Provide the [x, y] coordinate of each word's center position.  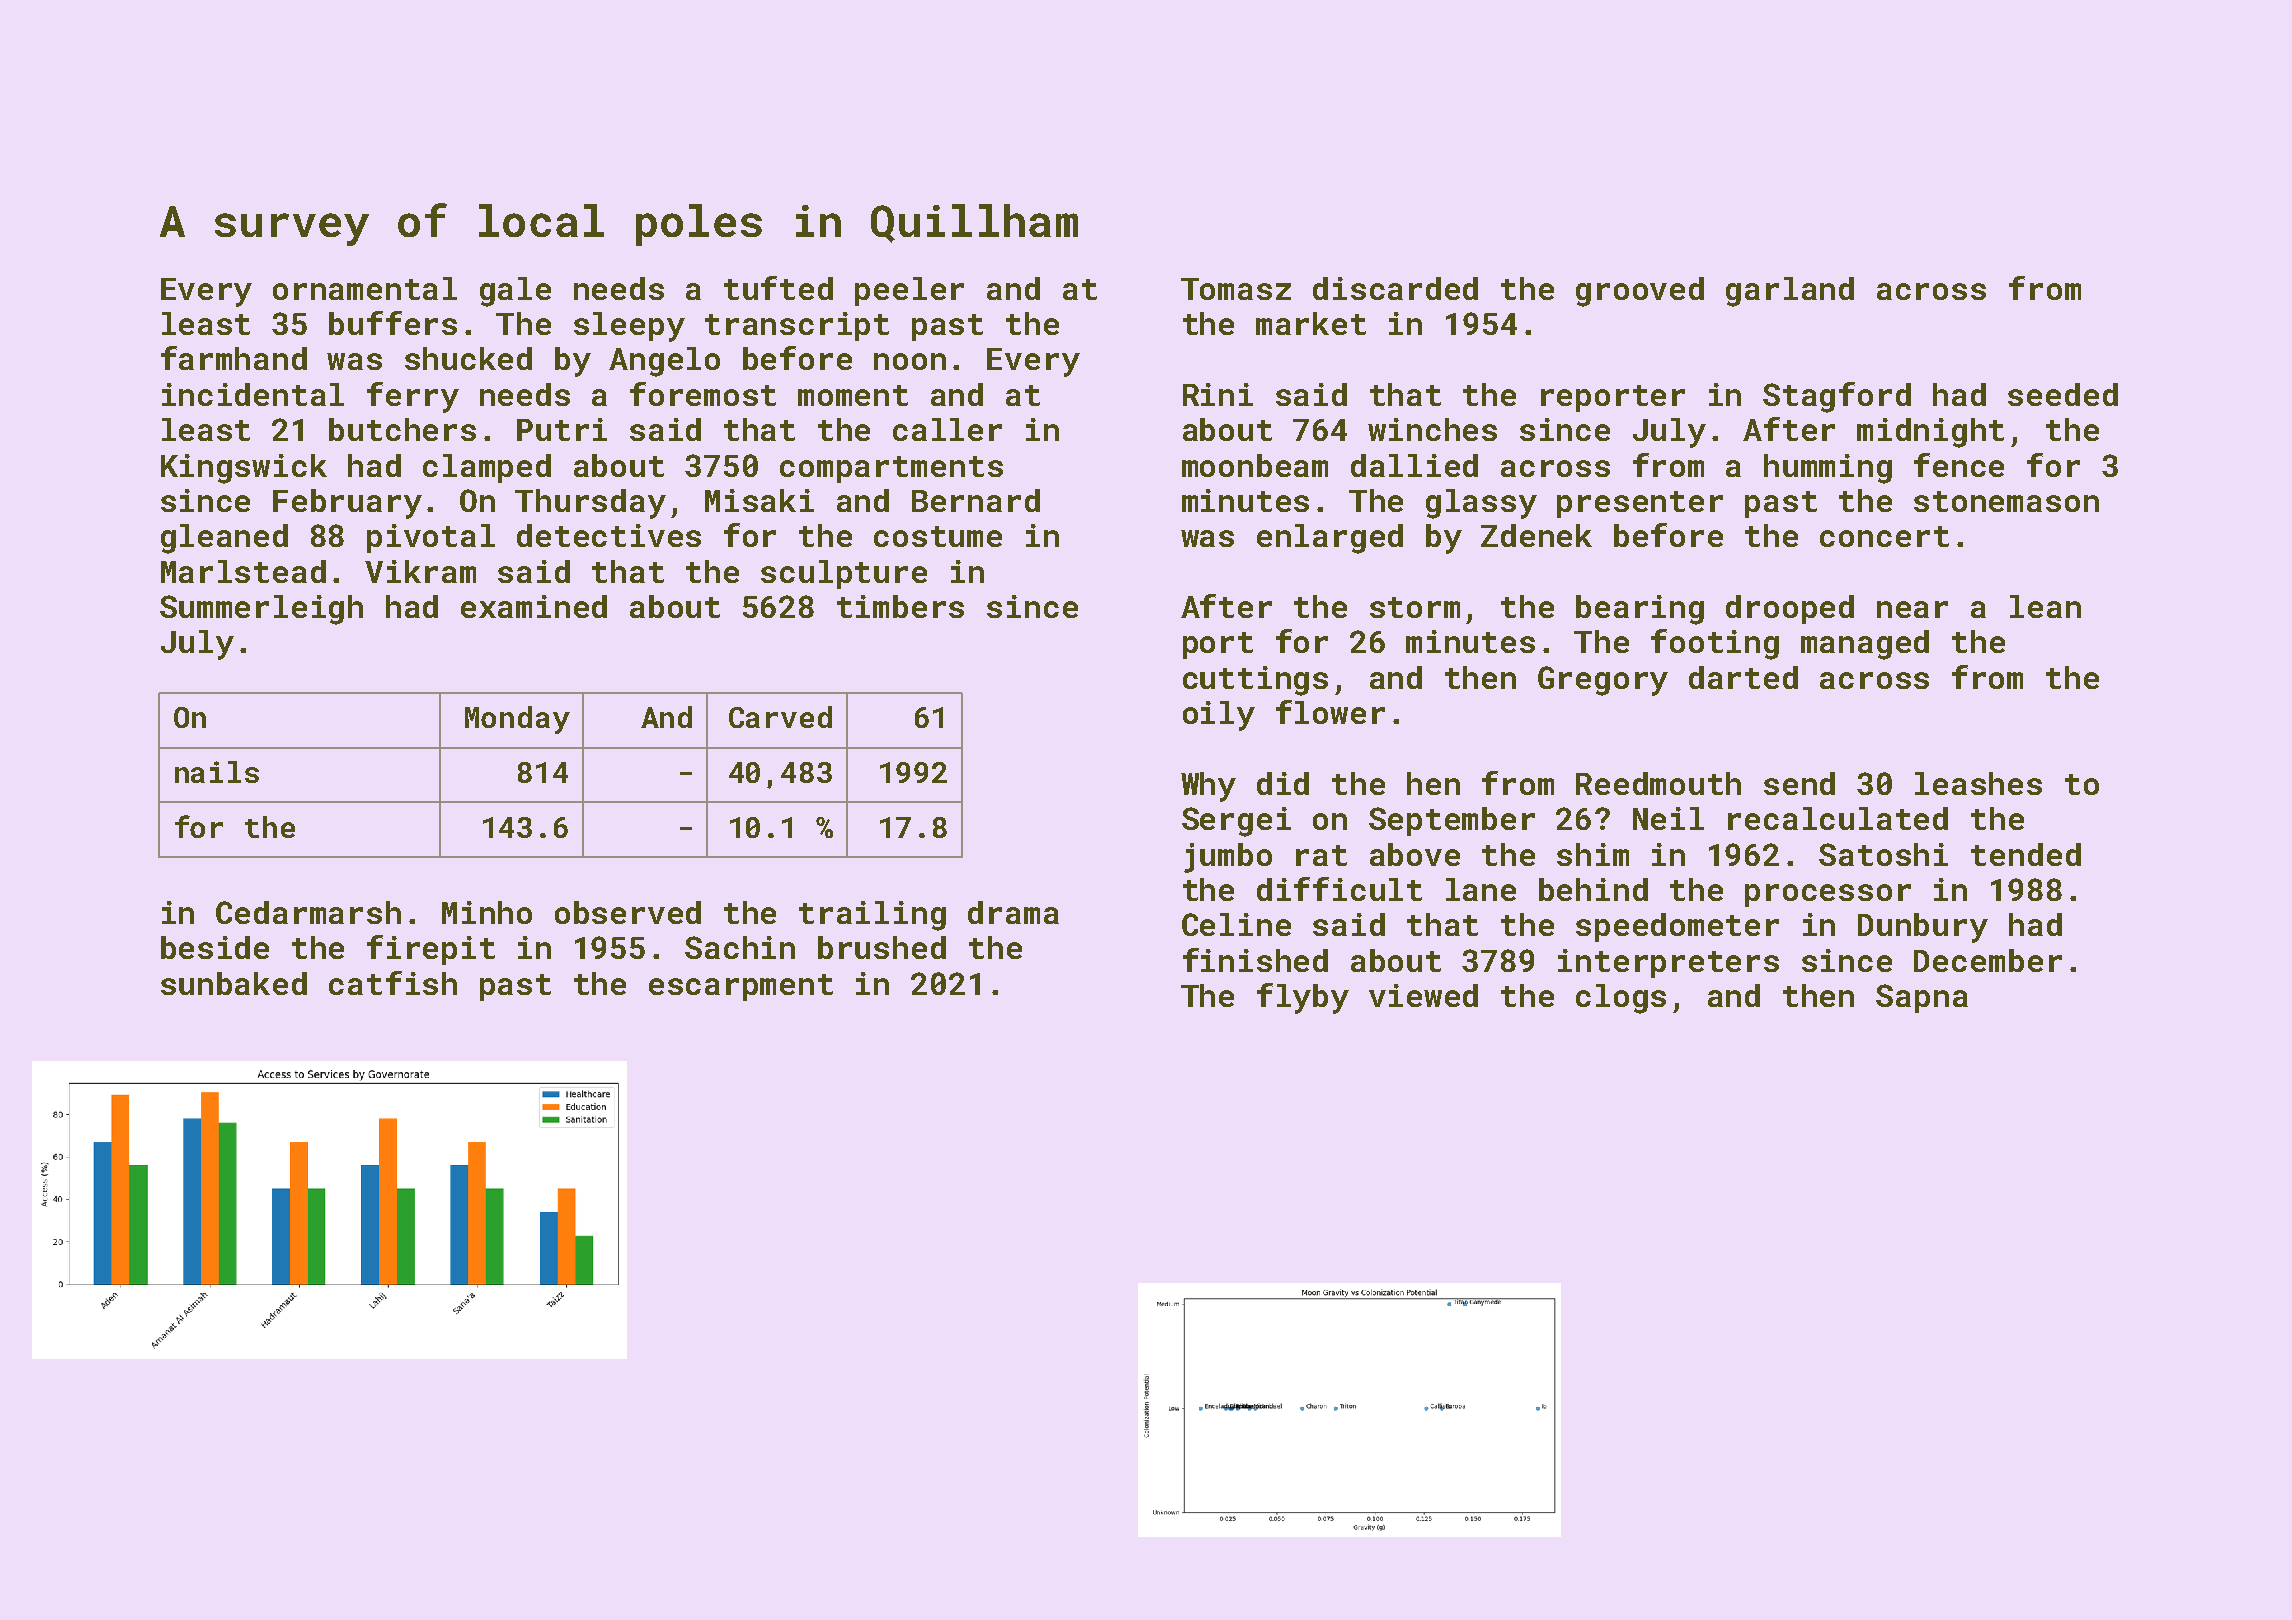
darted [1743, 677]
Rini [1218, 394]
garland [1790, 292]
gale [515, 292]
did [1283, 783]
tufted [778, 288]
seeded [2063, 394]
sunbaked [234, 983]
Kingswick [244, 469]
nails [217, 772]
